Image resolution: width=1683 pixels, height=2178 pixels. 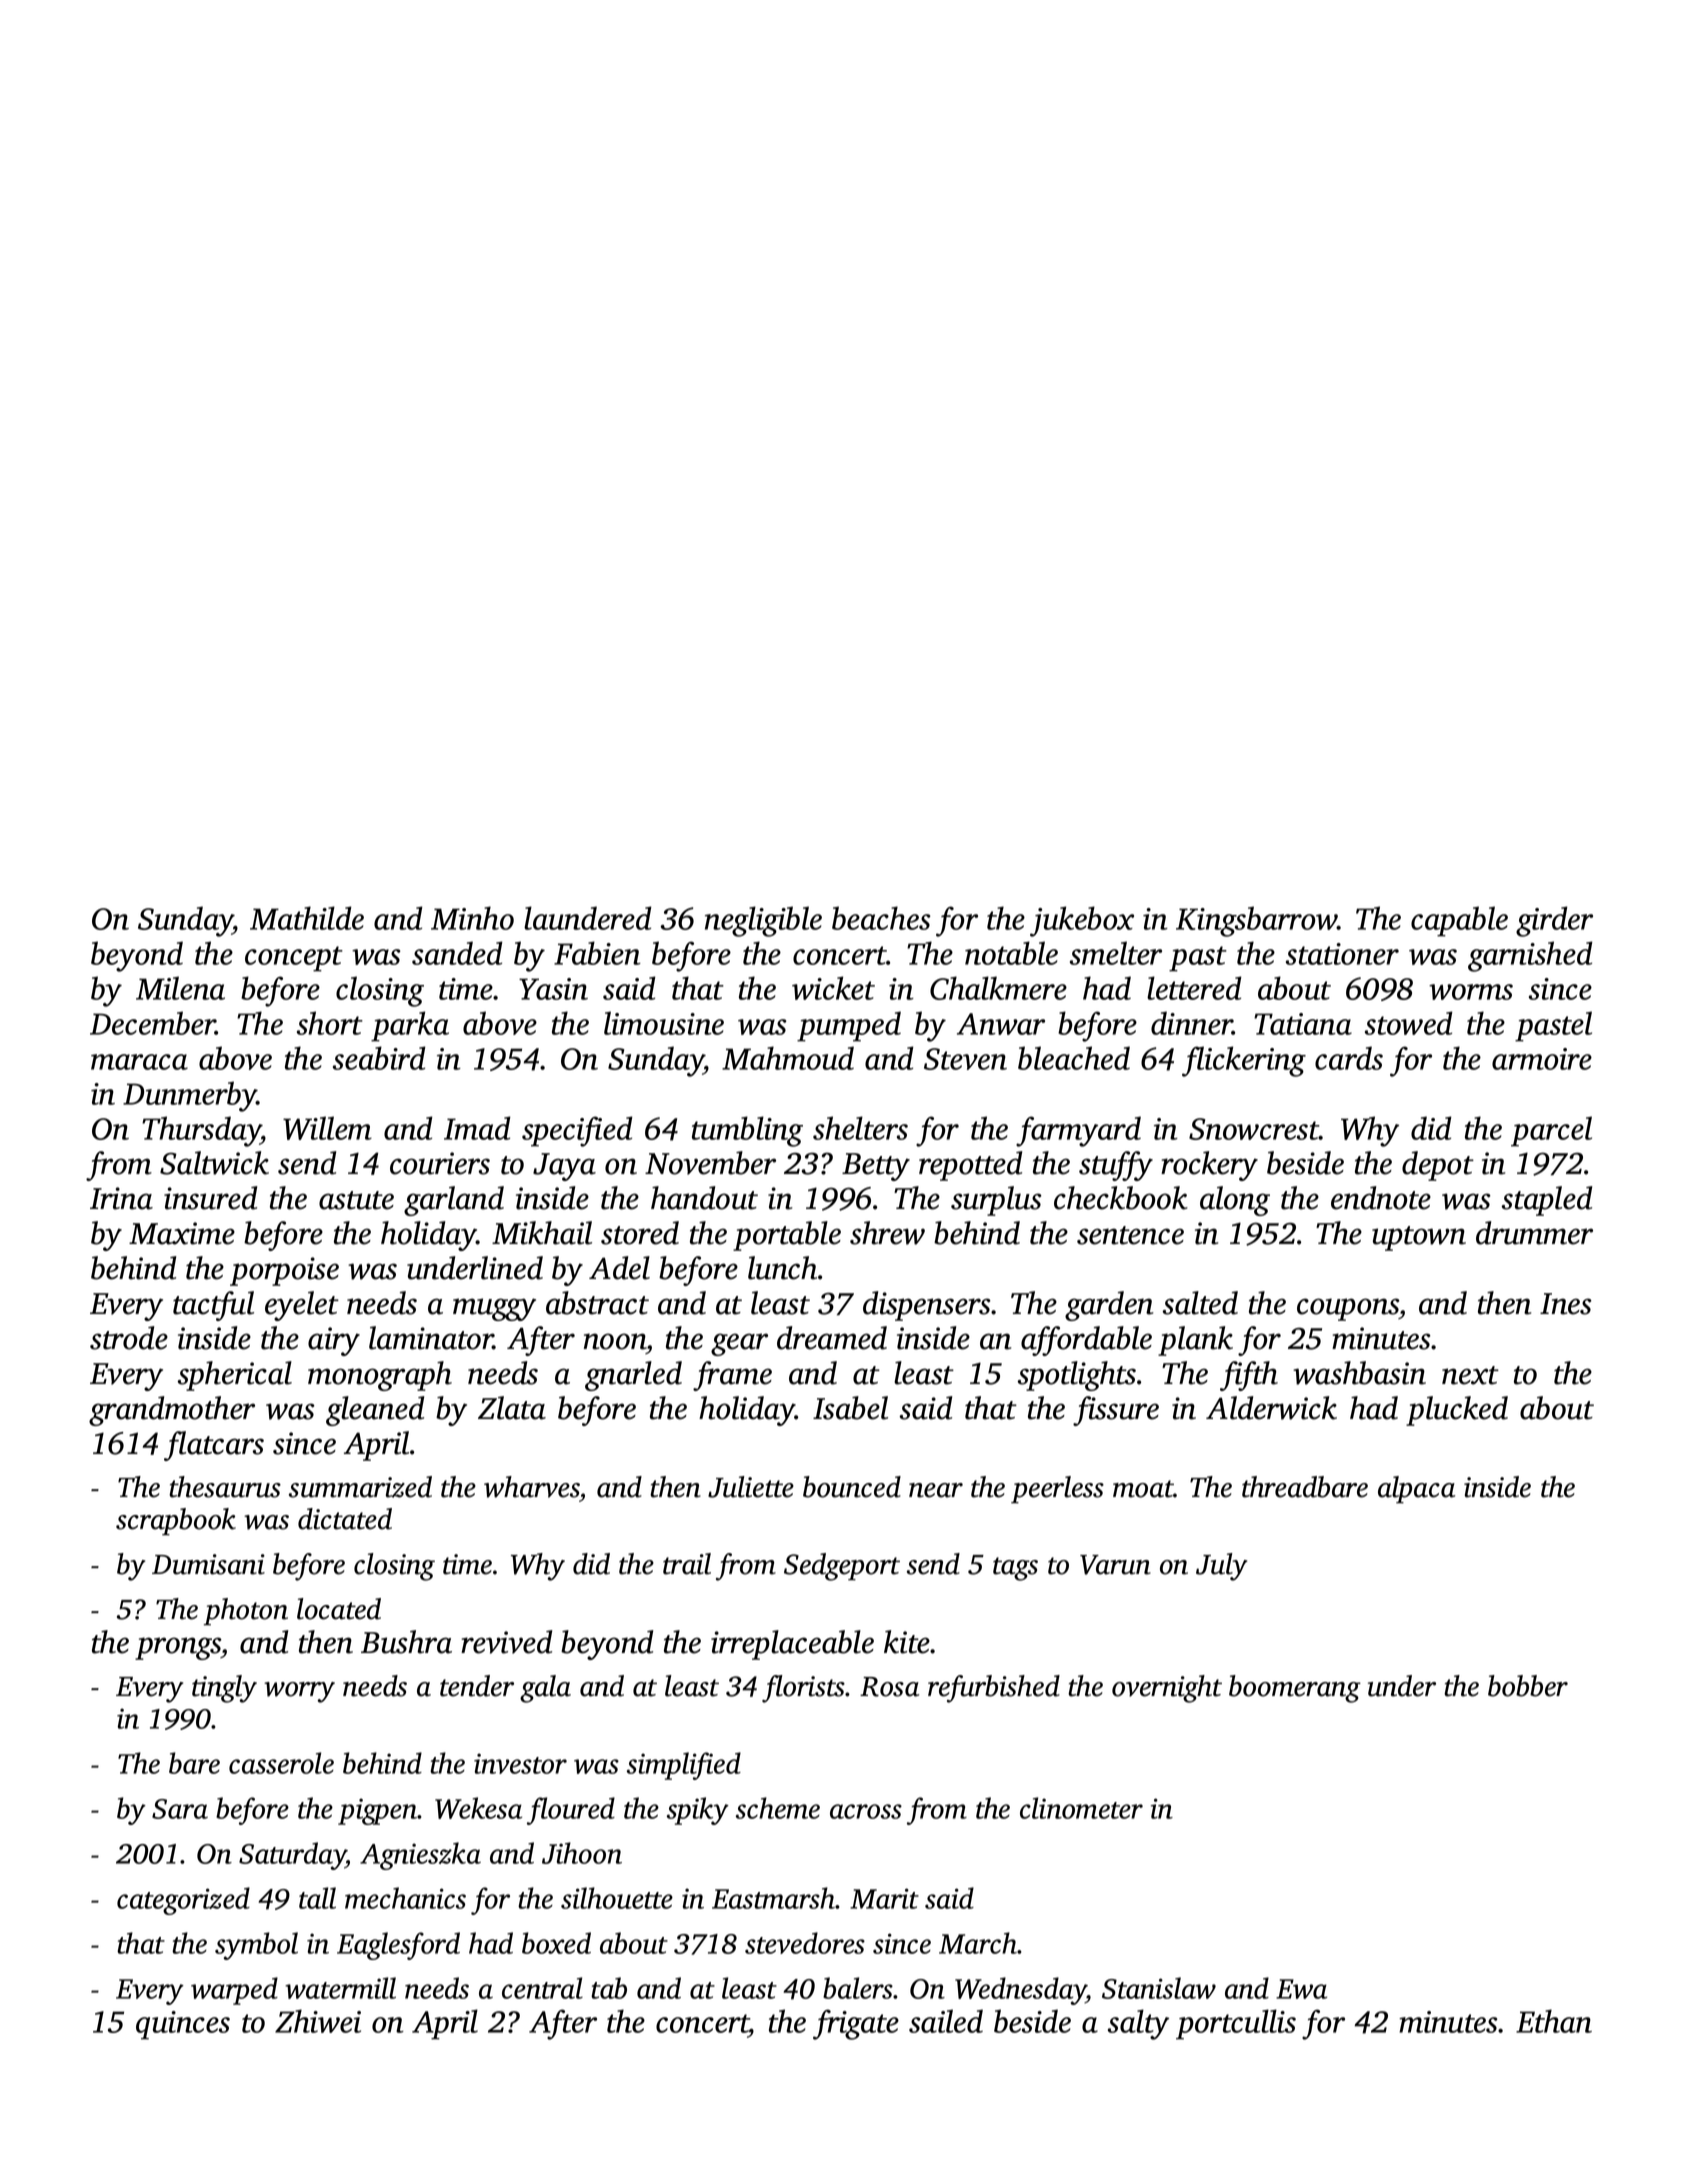 I want to click on quinces, so click(x=183, y=2025).
